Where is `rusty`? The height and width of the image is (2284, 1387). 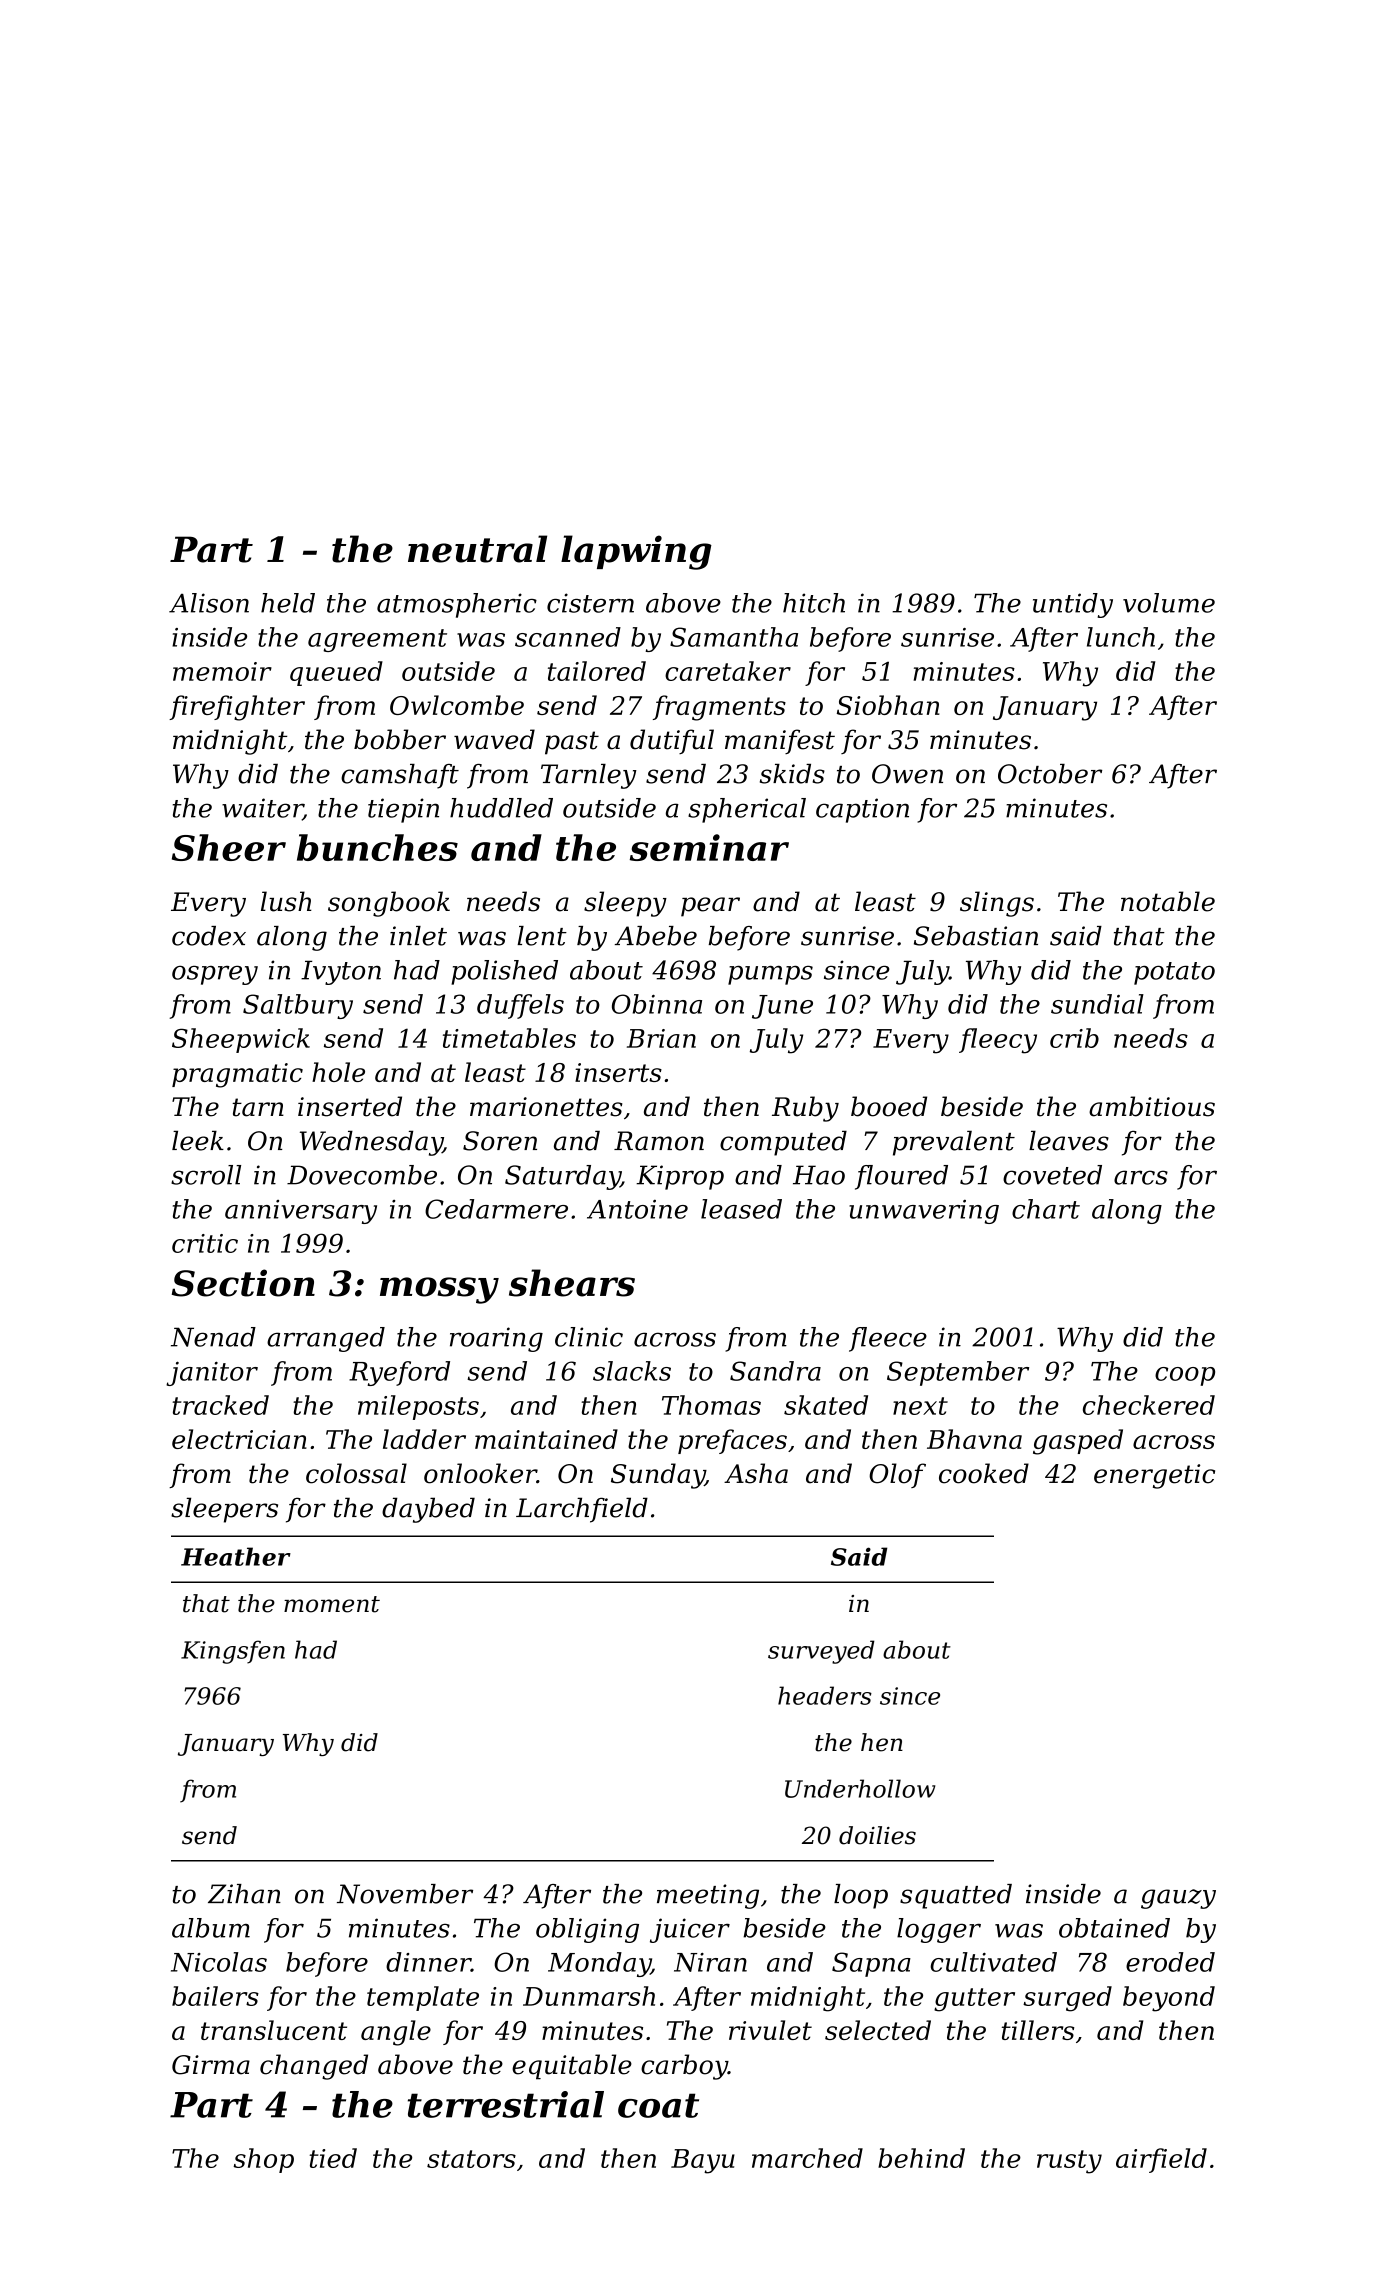
rusty is located at coordinates (1069, 2162).
